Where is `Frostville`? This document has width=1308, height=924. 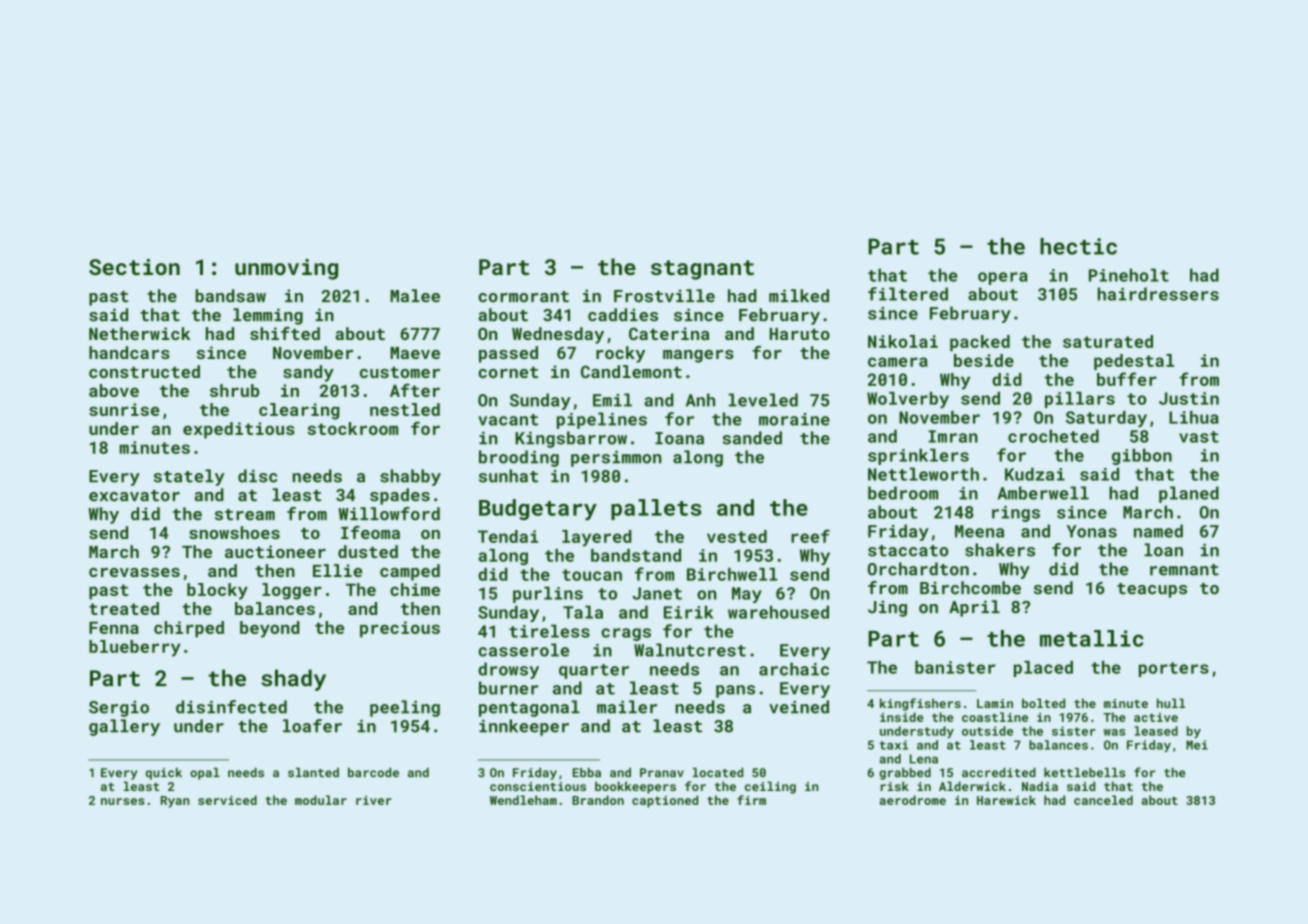 Frostville is located at coordinates (664, 296).
